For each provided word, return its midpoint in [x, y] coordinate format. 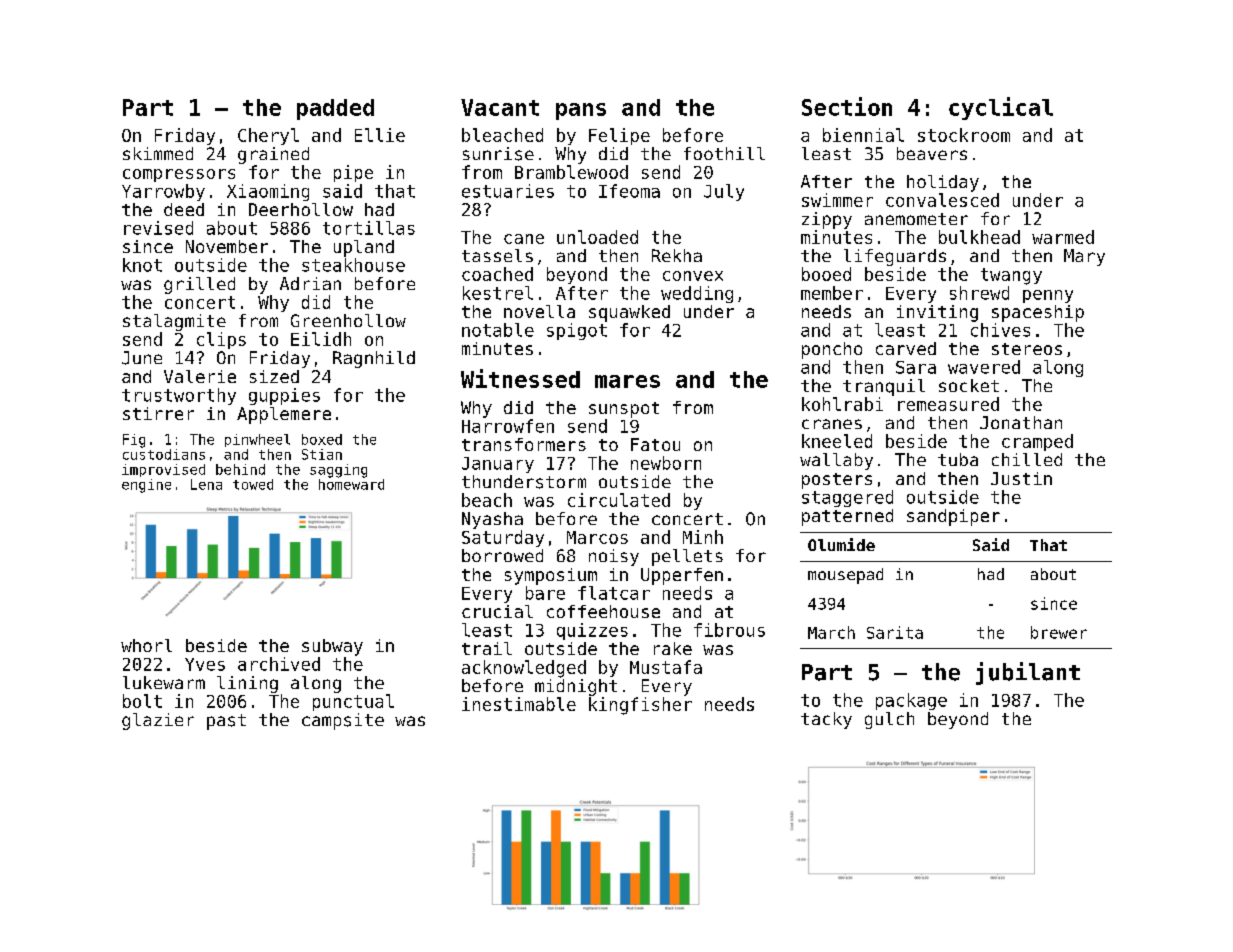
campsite [343, 721]
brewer [1059, 632]
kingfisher [640, 706]
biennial [863, 135]
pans [581, 111]
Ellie [380, 135]
